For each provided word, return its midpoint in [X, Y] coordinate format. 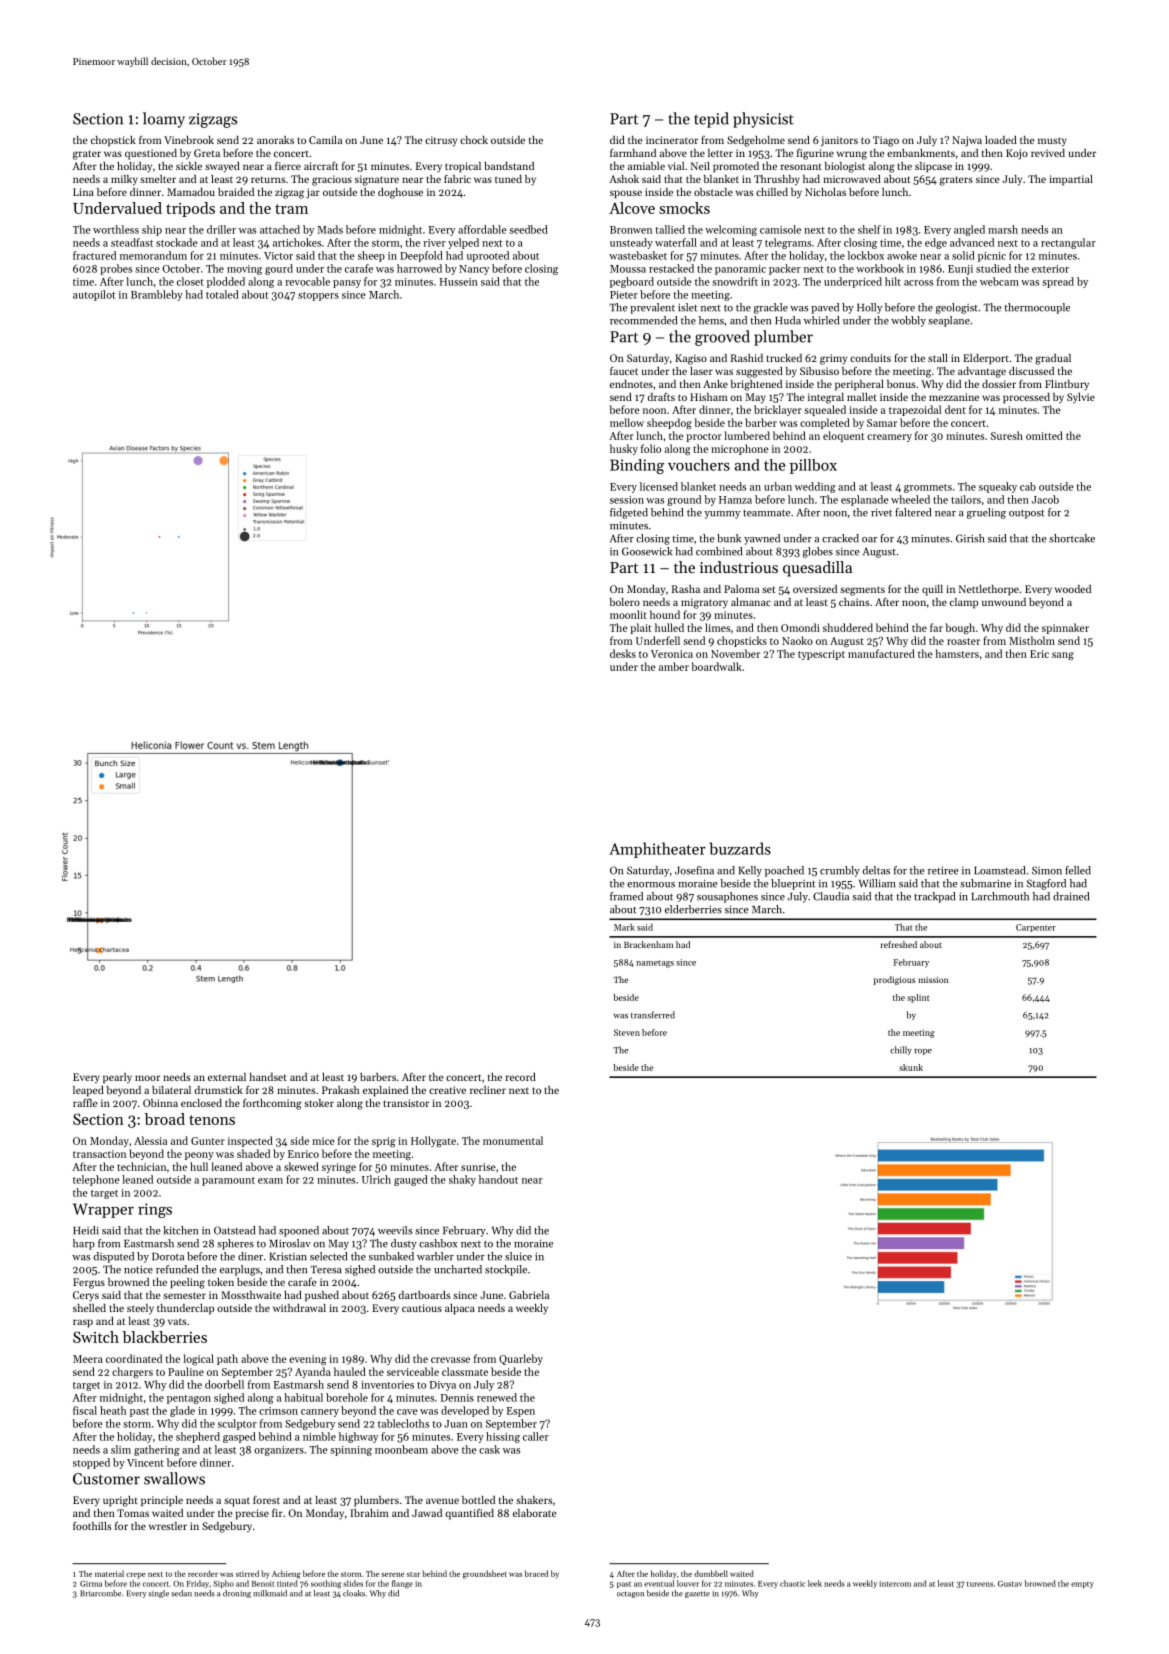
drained [1071, 896]
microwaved [852, 179]
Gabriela [529, 1295]
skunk [911, 1067]
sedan [181, 1593]
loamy [164, 120]
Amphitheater [657, 850]
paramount [228, 1181]
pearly [117, 1078]
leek [815, 1583]
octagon [630, 1594]
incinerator [672, 140]
